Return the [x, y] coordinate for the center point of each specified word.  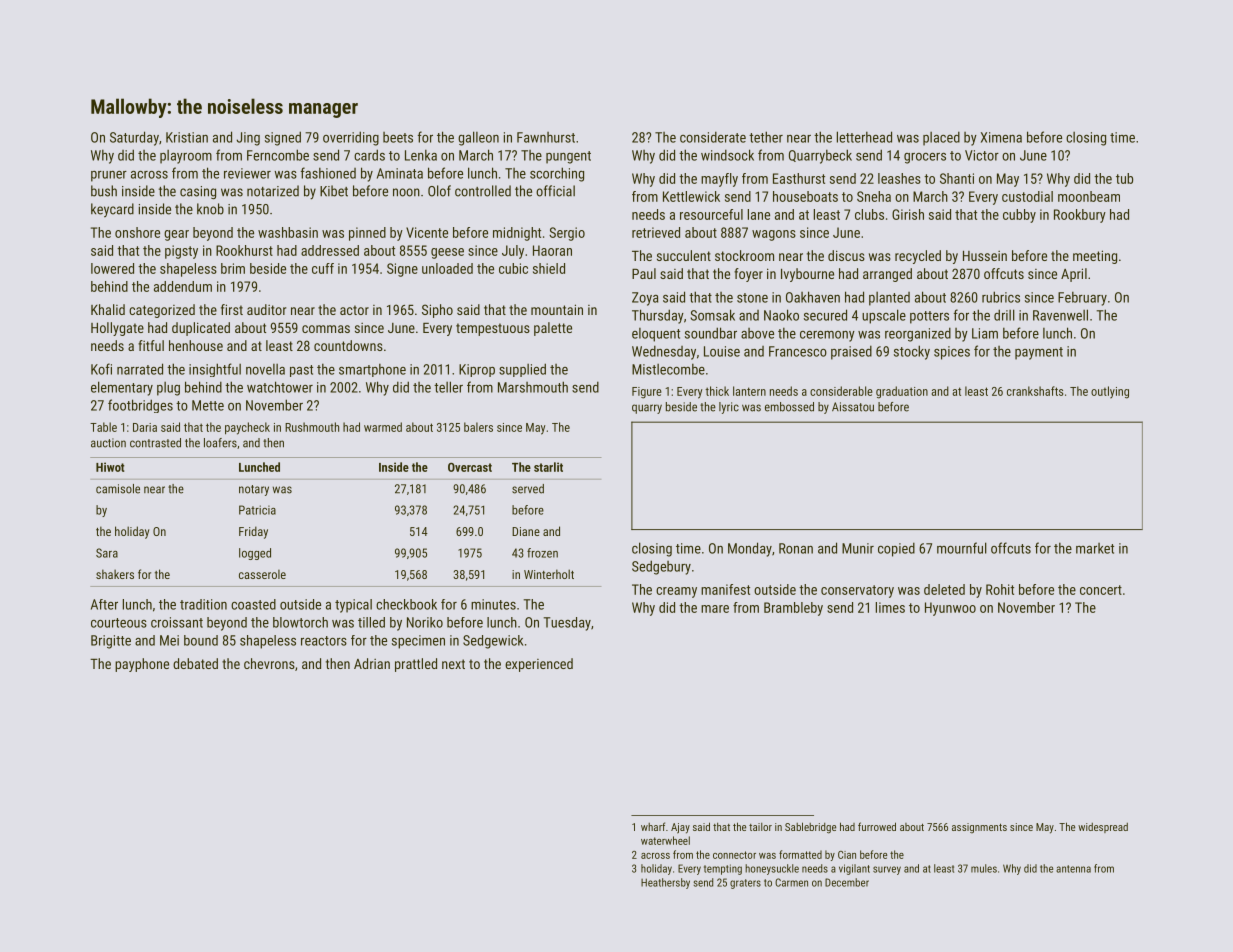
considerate [713, 137]
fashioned [328, 173]
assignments [979, 828]
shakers [115, 574]
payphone [142, 665]
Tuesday [567, 624]
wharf [653, 826]
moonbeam [1089, 196]
